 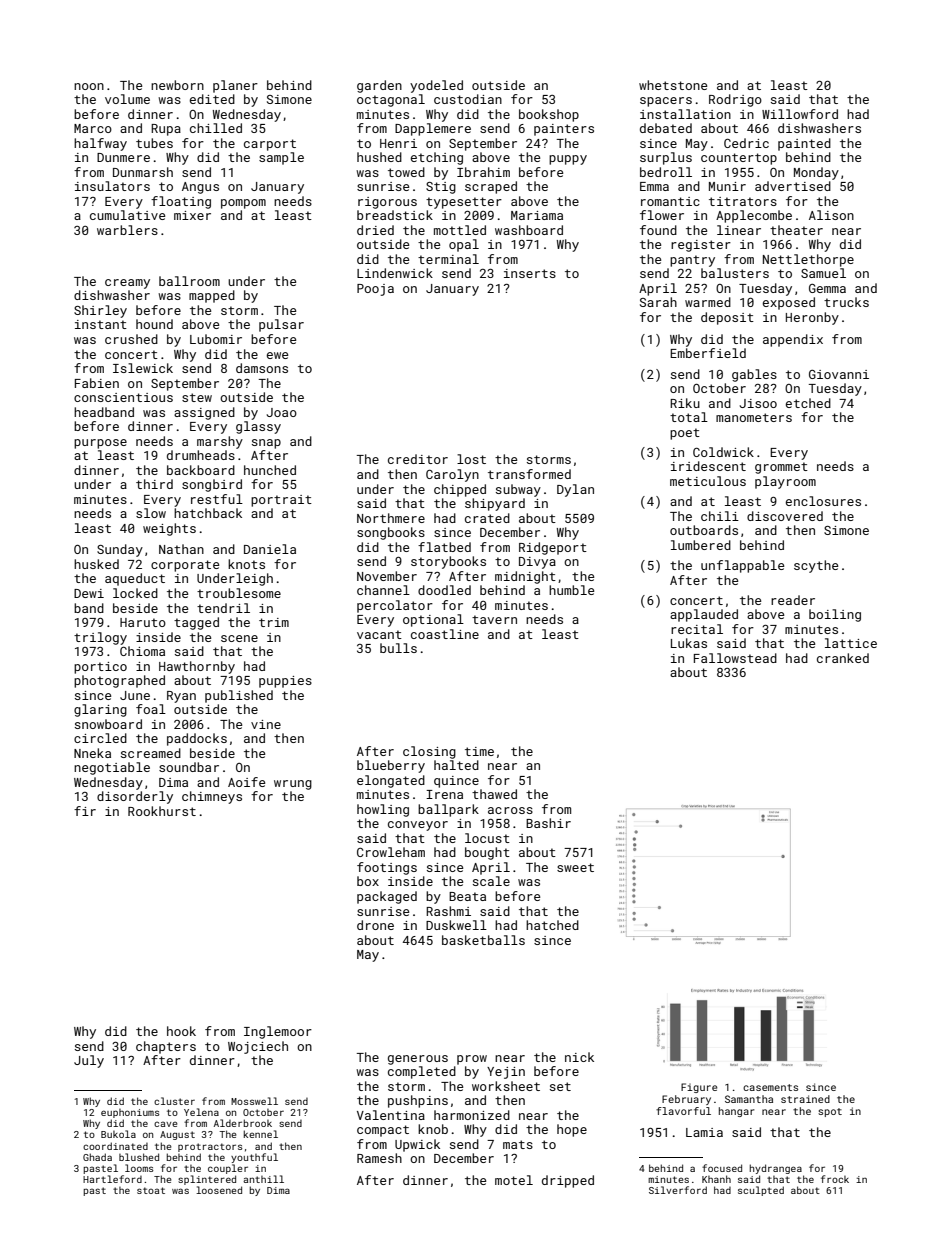 What do you see at coordinates (494, 619) in the screenshot?
I see `tavern` at bounding box center [494, 619].
